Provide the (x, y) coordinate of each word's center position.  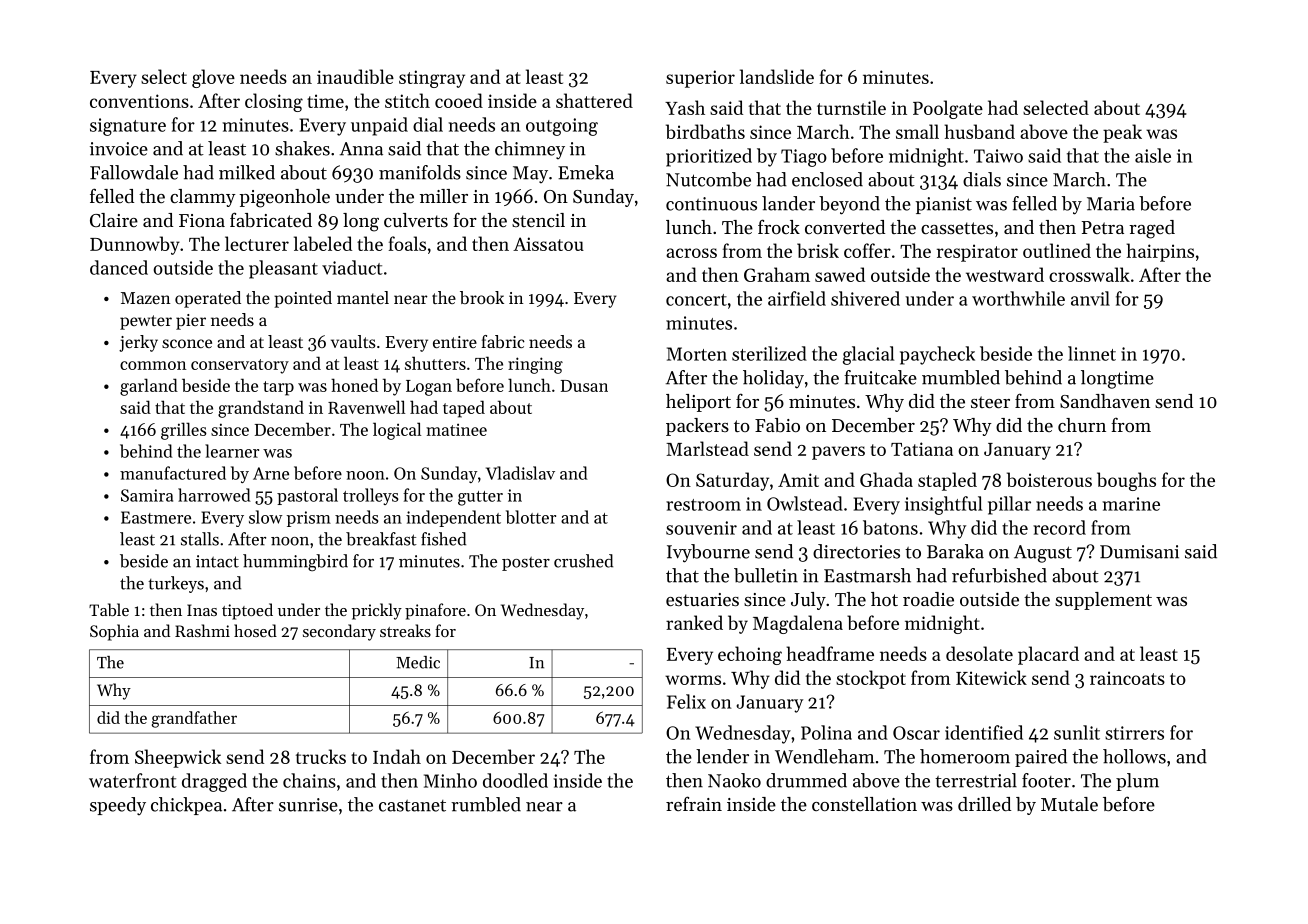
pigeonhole (284, 198)
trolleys (371, 496)
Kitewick (991, 677)
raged (1152, 229)
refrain (694, 803)
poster (526, 564)
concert (696, 300)
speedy (118, 806)
